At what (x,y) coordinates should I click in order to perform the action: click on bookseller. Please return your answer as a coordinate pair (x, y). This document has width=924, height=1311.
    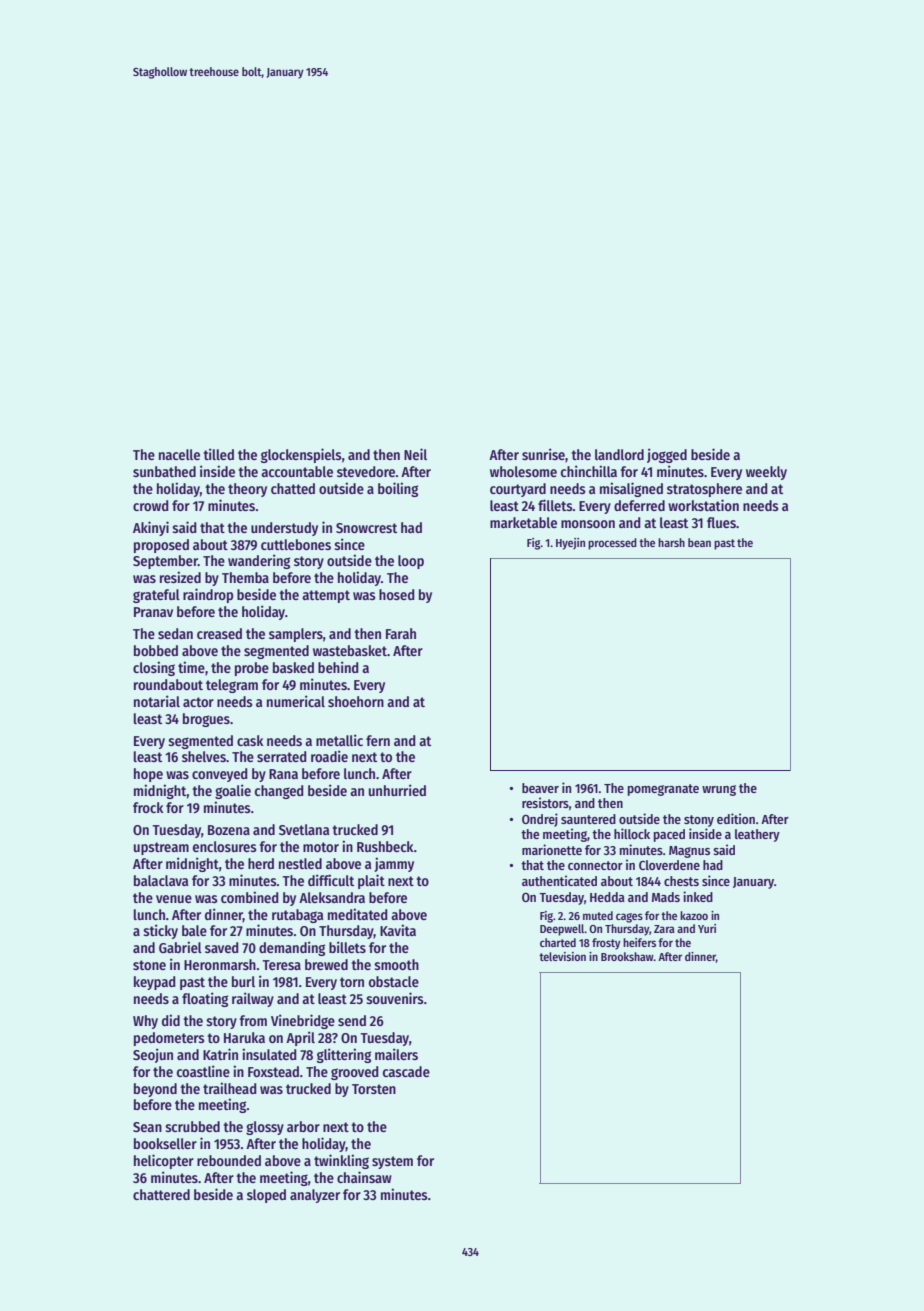
    Looking at the image, I should click on (165, 1143).
